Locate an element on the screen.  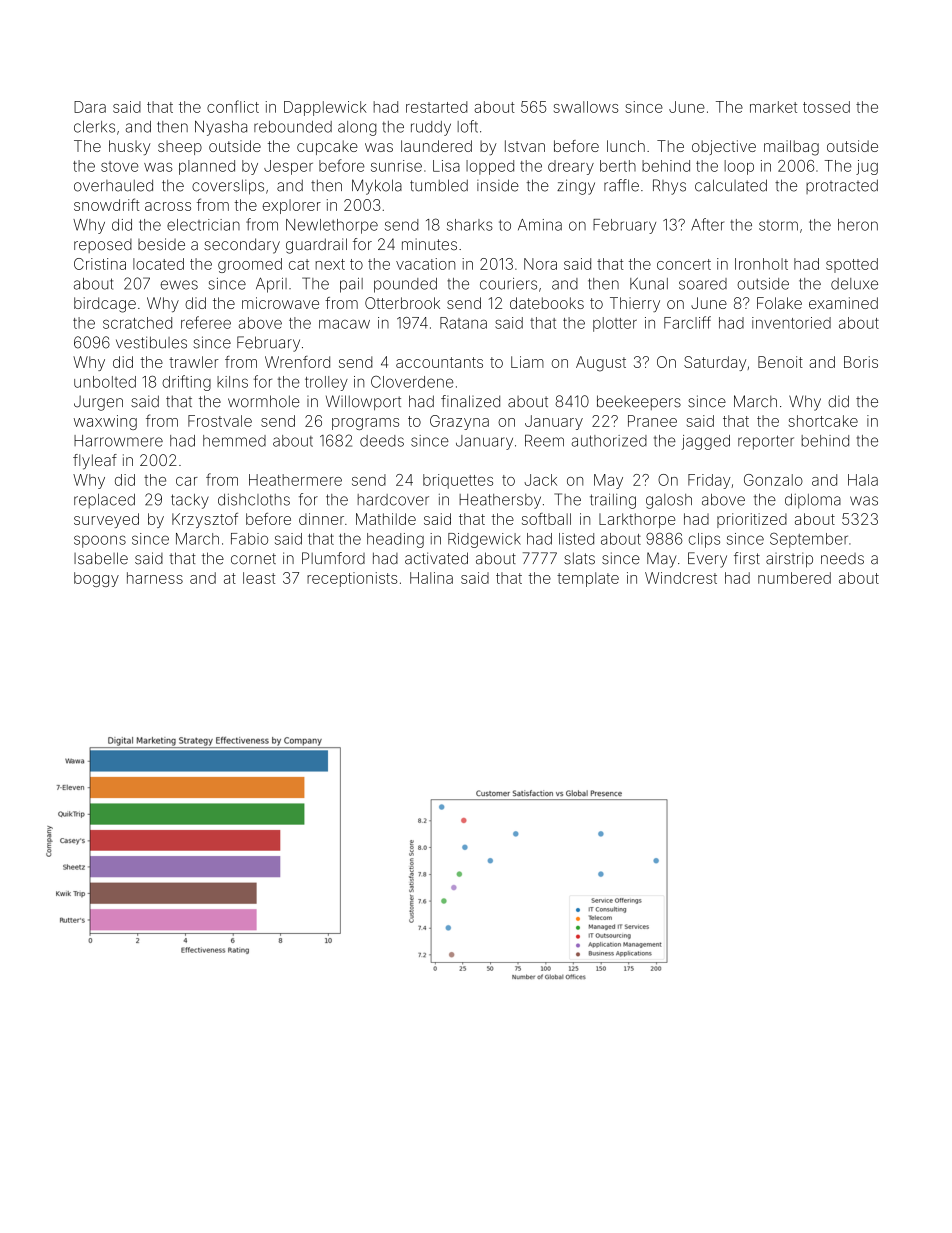
Gonzalo is located at coordinates (773, 480).
